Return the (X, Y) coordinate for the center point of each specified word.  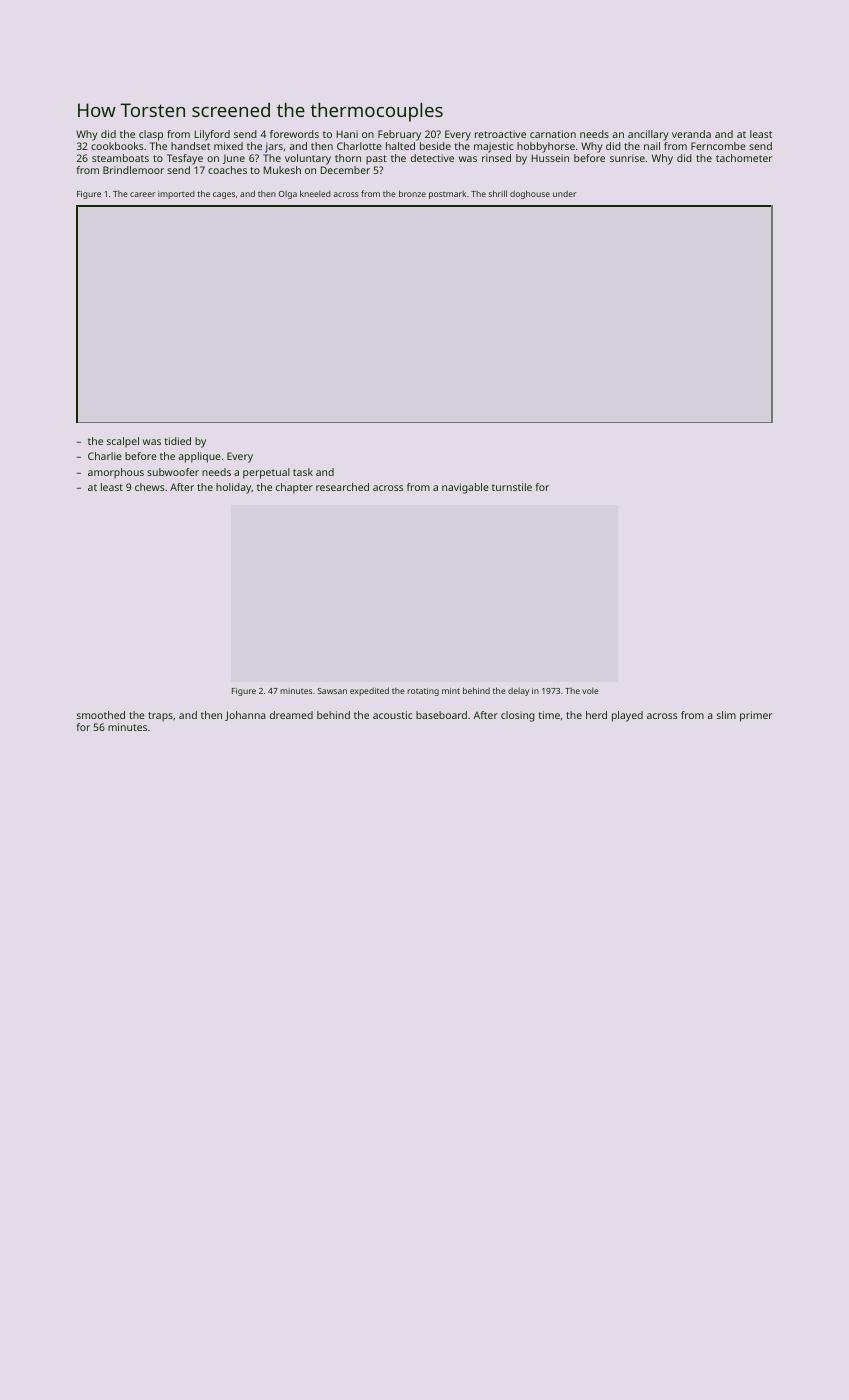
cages (224, 195)
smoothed (101, 715)
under (564, 193)
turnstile (512, 487)
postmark (447, 195)
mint (451, 691)
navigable (465, 488)
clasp (151, 135)
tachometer (744, 158)
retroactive (500, 134)
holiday (234, 488)
